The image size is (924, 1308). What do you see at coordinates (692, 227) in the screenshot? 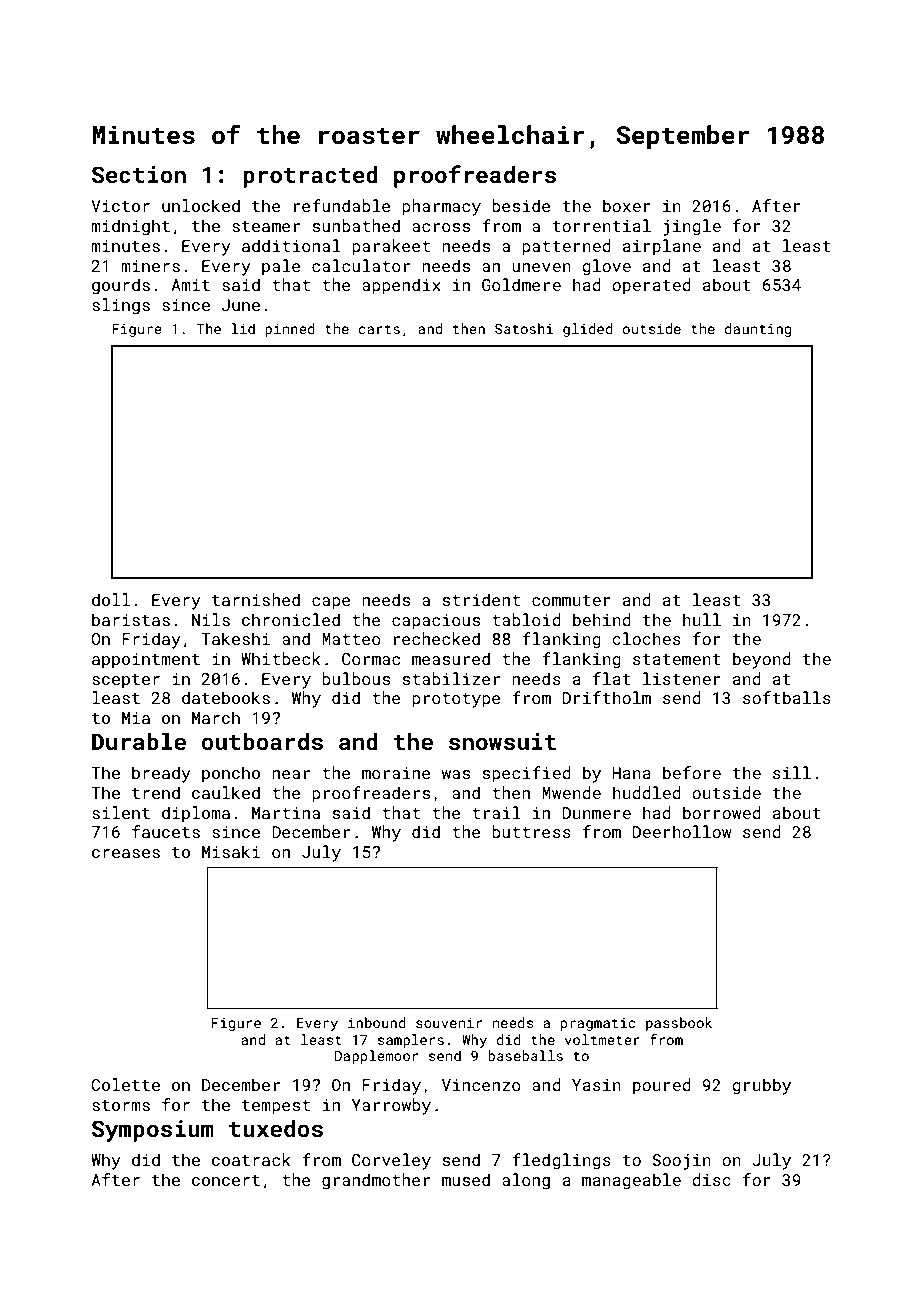
I see `jingle` at bounding box center [692, 227].
